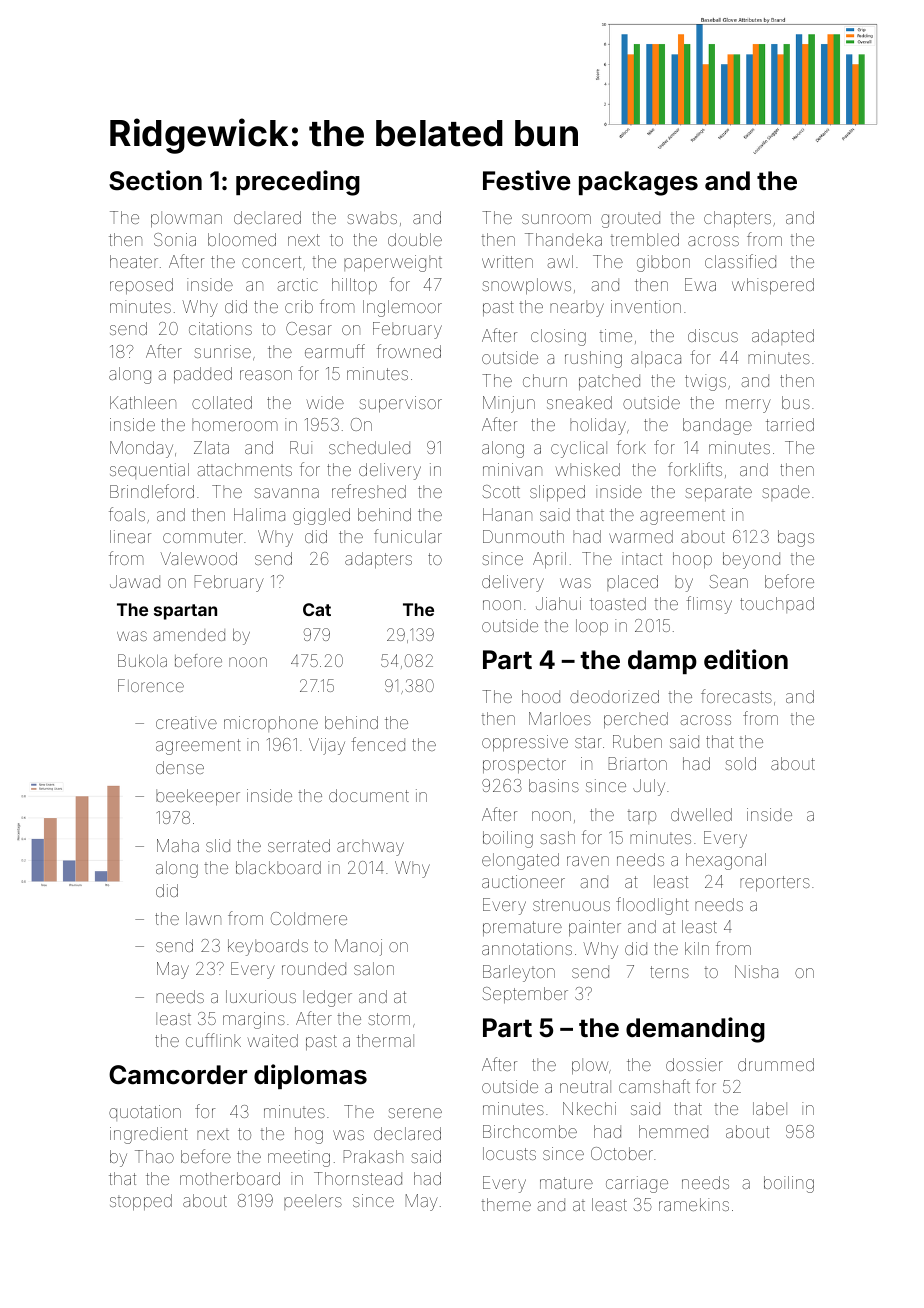 The width and height of the screenshot is (924, 1308). What do you see at coordinates (313, 1202) in the screenshot?
I see `peelers` at bounding box center [313, 1202].
